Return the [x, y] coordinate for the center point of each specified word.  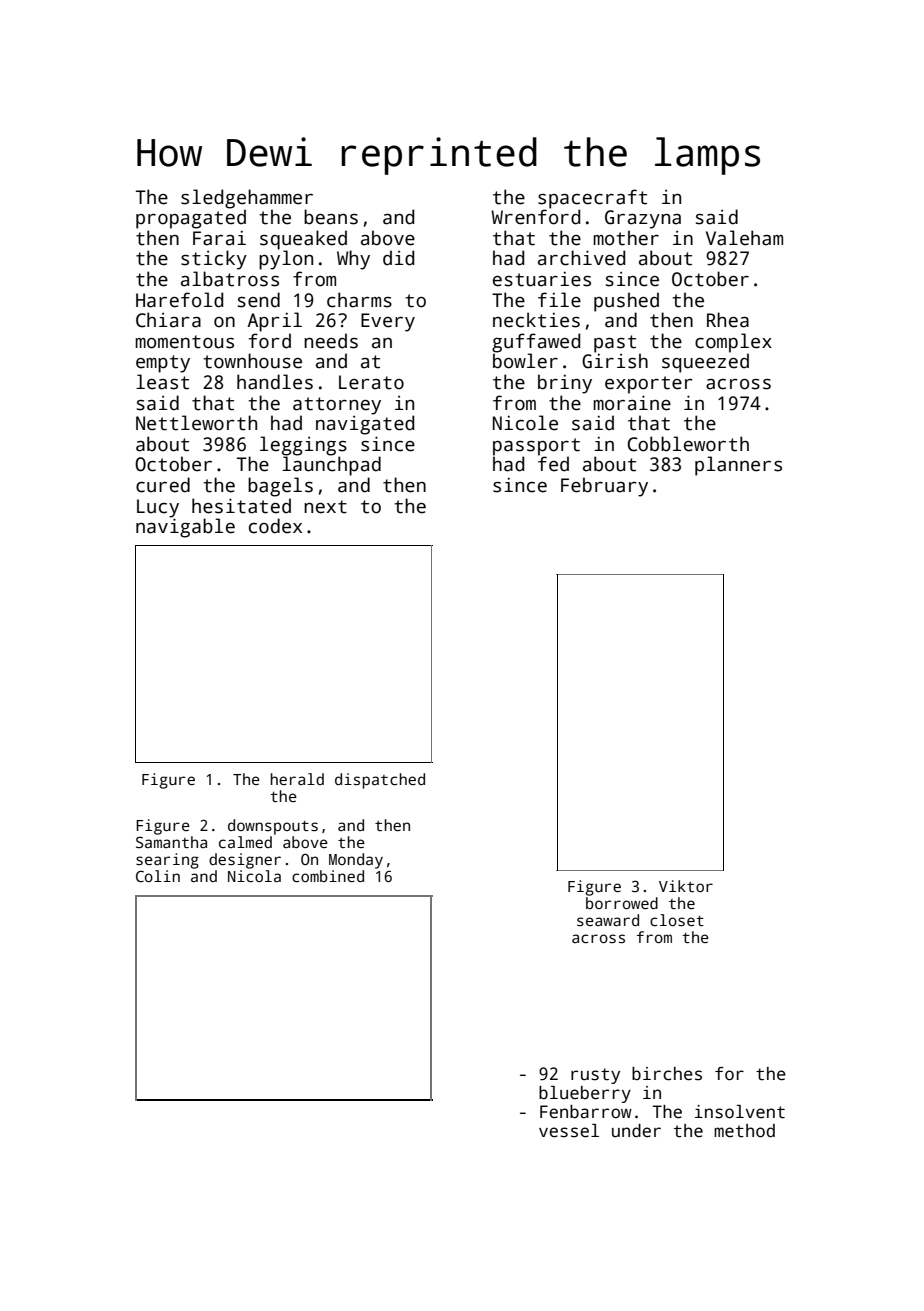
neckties [536, 320]
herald [297, 779]
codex [275, 526]
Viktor [686, 886]
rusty [595, 1076]
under [636, 1131]
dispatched [380, 781]
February [604, 487]
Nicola [254, 876]
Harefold [179, 300]
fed [553, 464]
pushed [626, 302]
